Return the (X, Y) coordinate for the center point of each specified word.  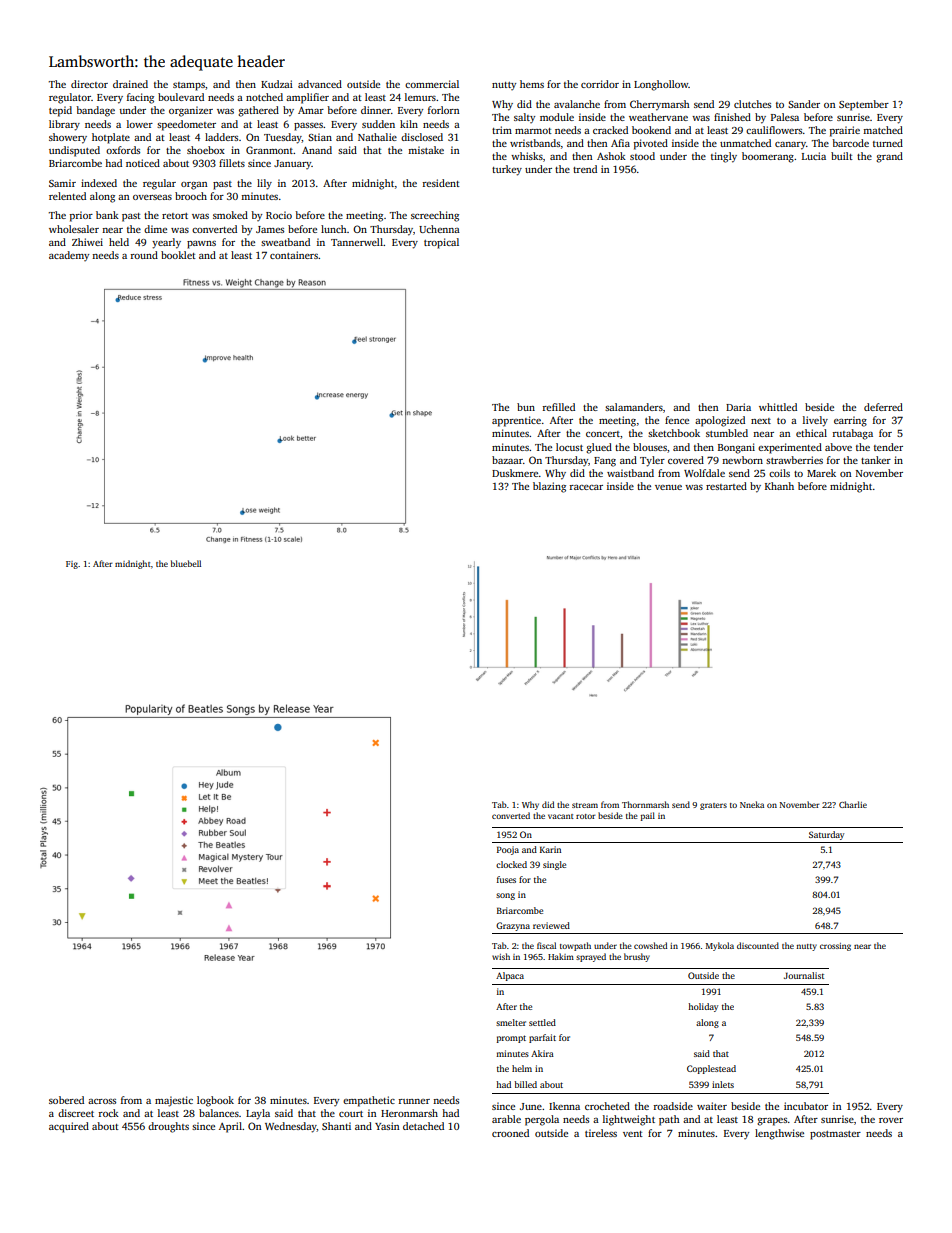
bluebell (186, 563)
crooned (510, 1133)
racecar (586, 487)
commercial (432, 84)
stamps (189, 86)
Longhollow (661, 85)
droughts (168, 1127)
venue (668, 487)
